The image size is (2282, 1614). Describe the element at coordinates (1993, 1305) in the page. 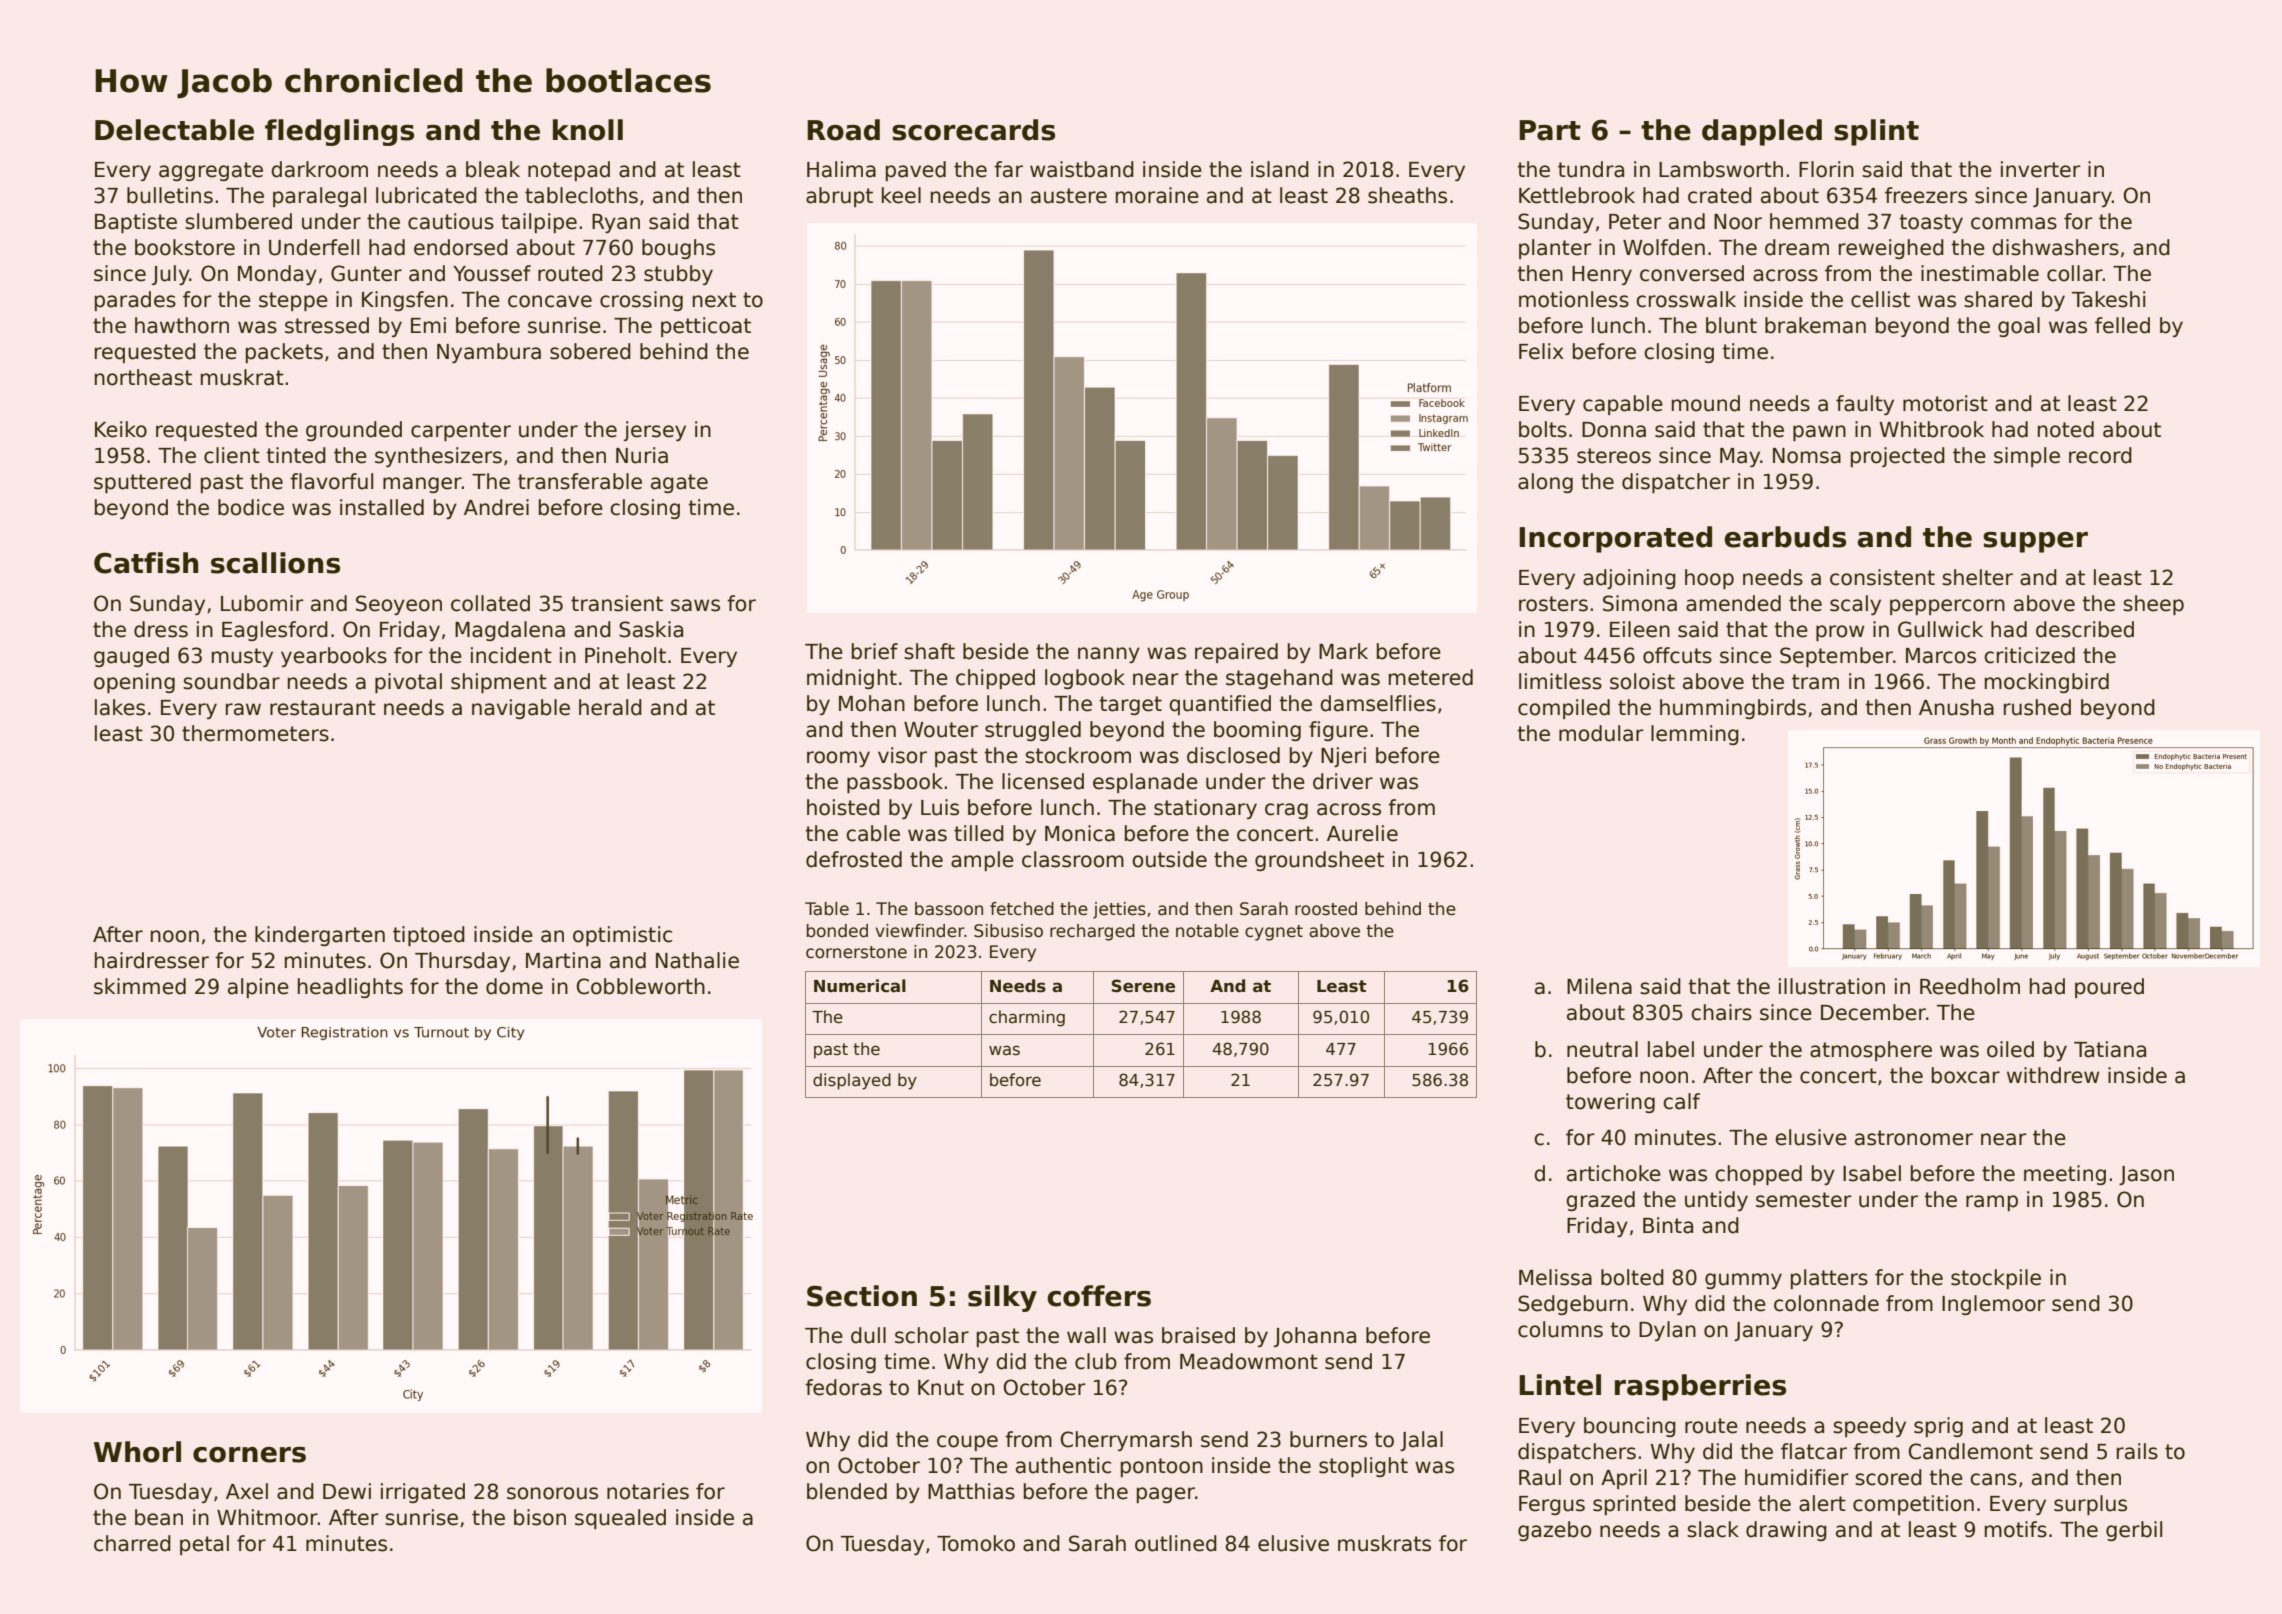

I see `Inglemoor` at that location.
